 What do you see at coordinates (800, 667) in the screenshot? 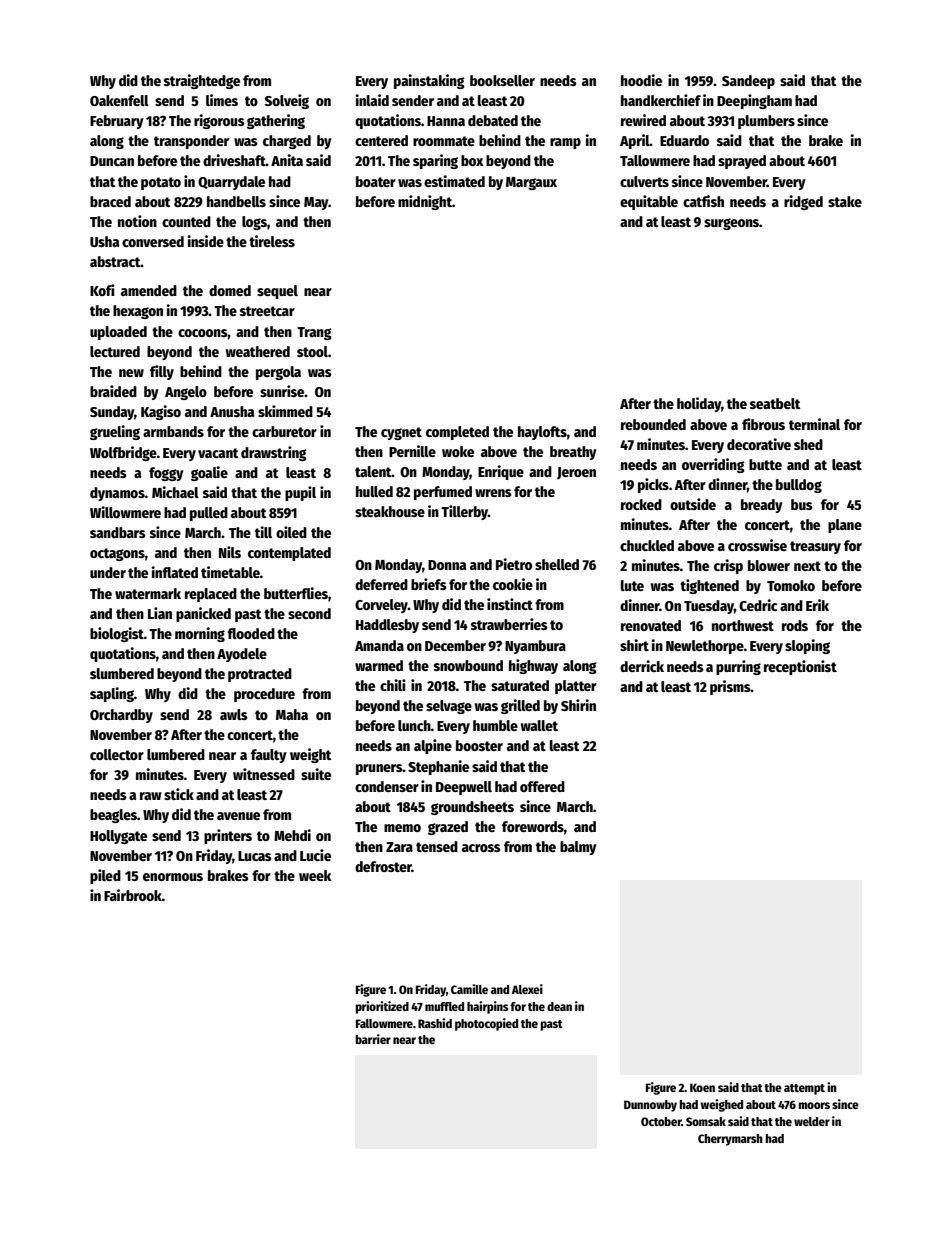
I see `receptionist` at bounding box center [800, 667].
